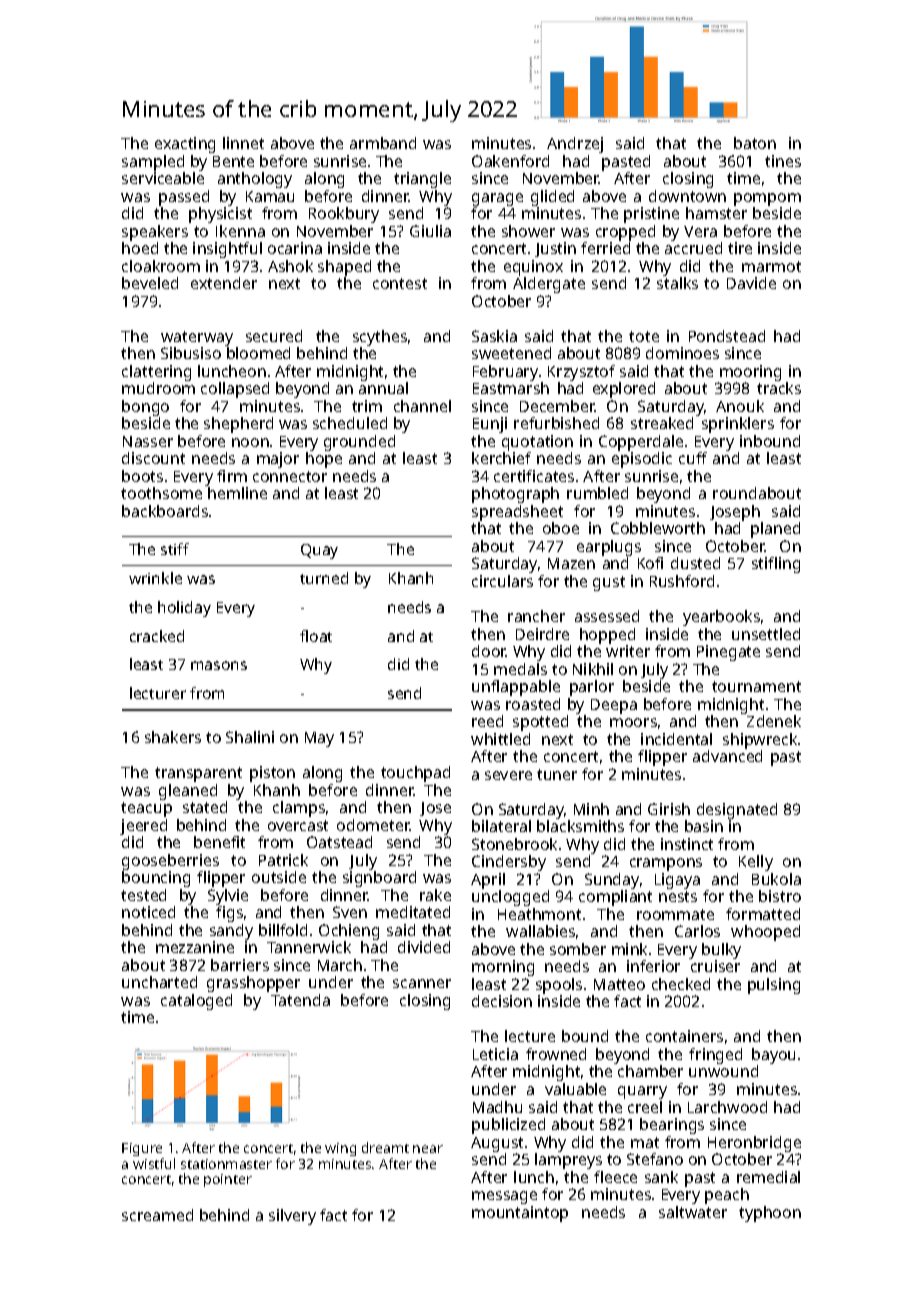 Image resolution: width=924 pixels, height=1308 pixels. I want to click on waterway, so click(197, 338).
